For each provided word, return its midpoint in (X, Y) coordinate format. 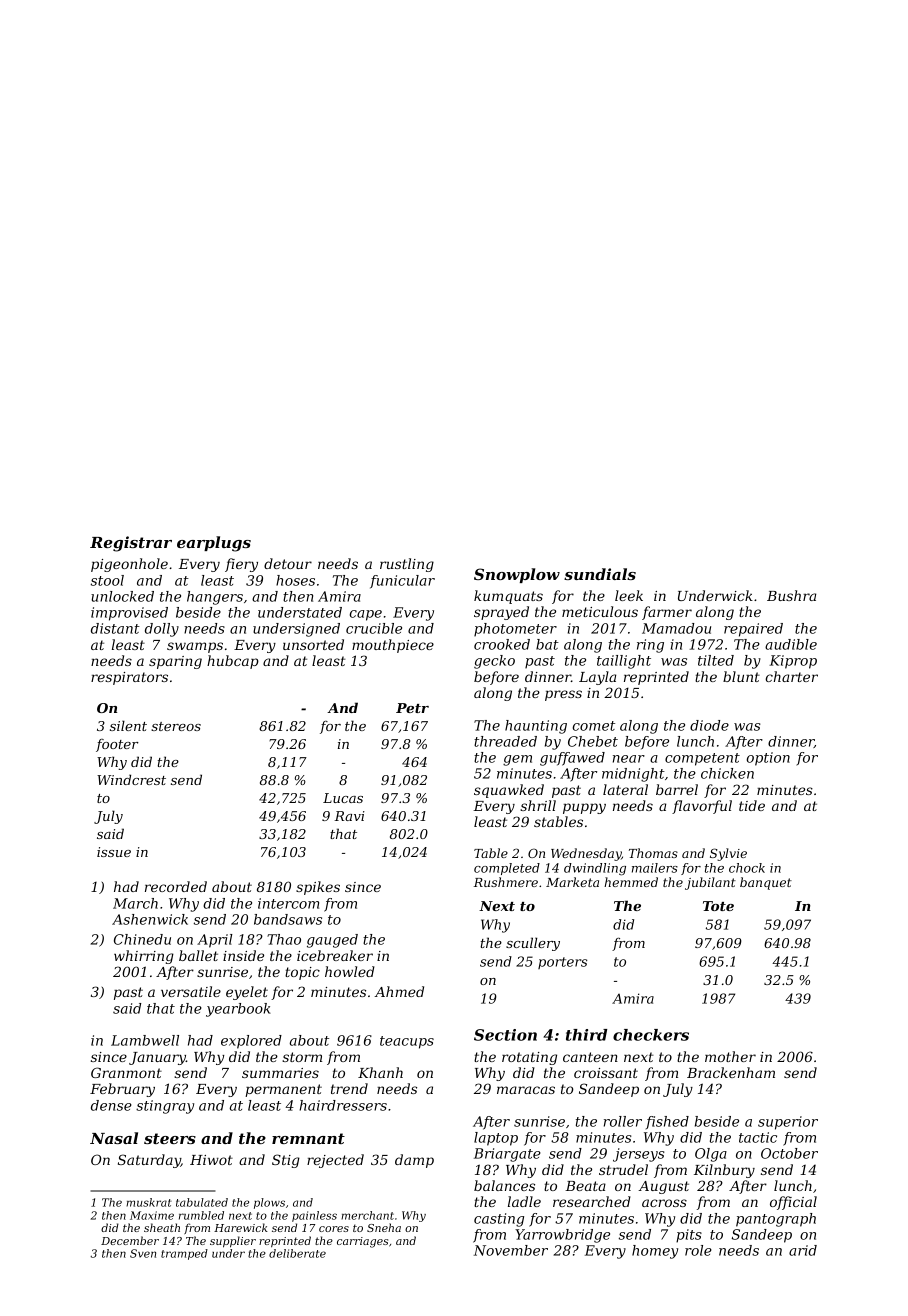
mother (730, 1056)
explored (251, 1042)
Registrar (131, 544)
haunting (536, 727)
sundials (600, 574)
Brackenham (731, 1072)
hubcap (233, 662)
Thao (284, 939)
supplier (233, 1242)
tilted (716, 660)
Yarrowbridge (562, 1236)
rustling (407, 565)
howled (350, 971)
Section (505, 1035)
